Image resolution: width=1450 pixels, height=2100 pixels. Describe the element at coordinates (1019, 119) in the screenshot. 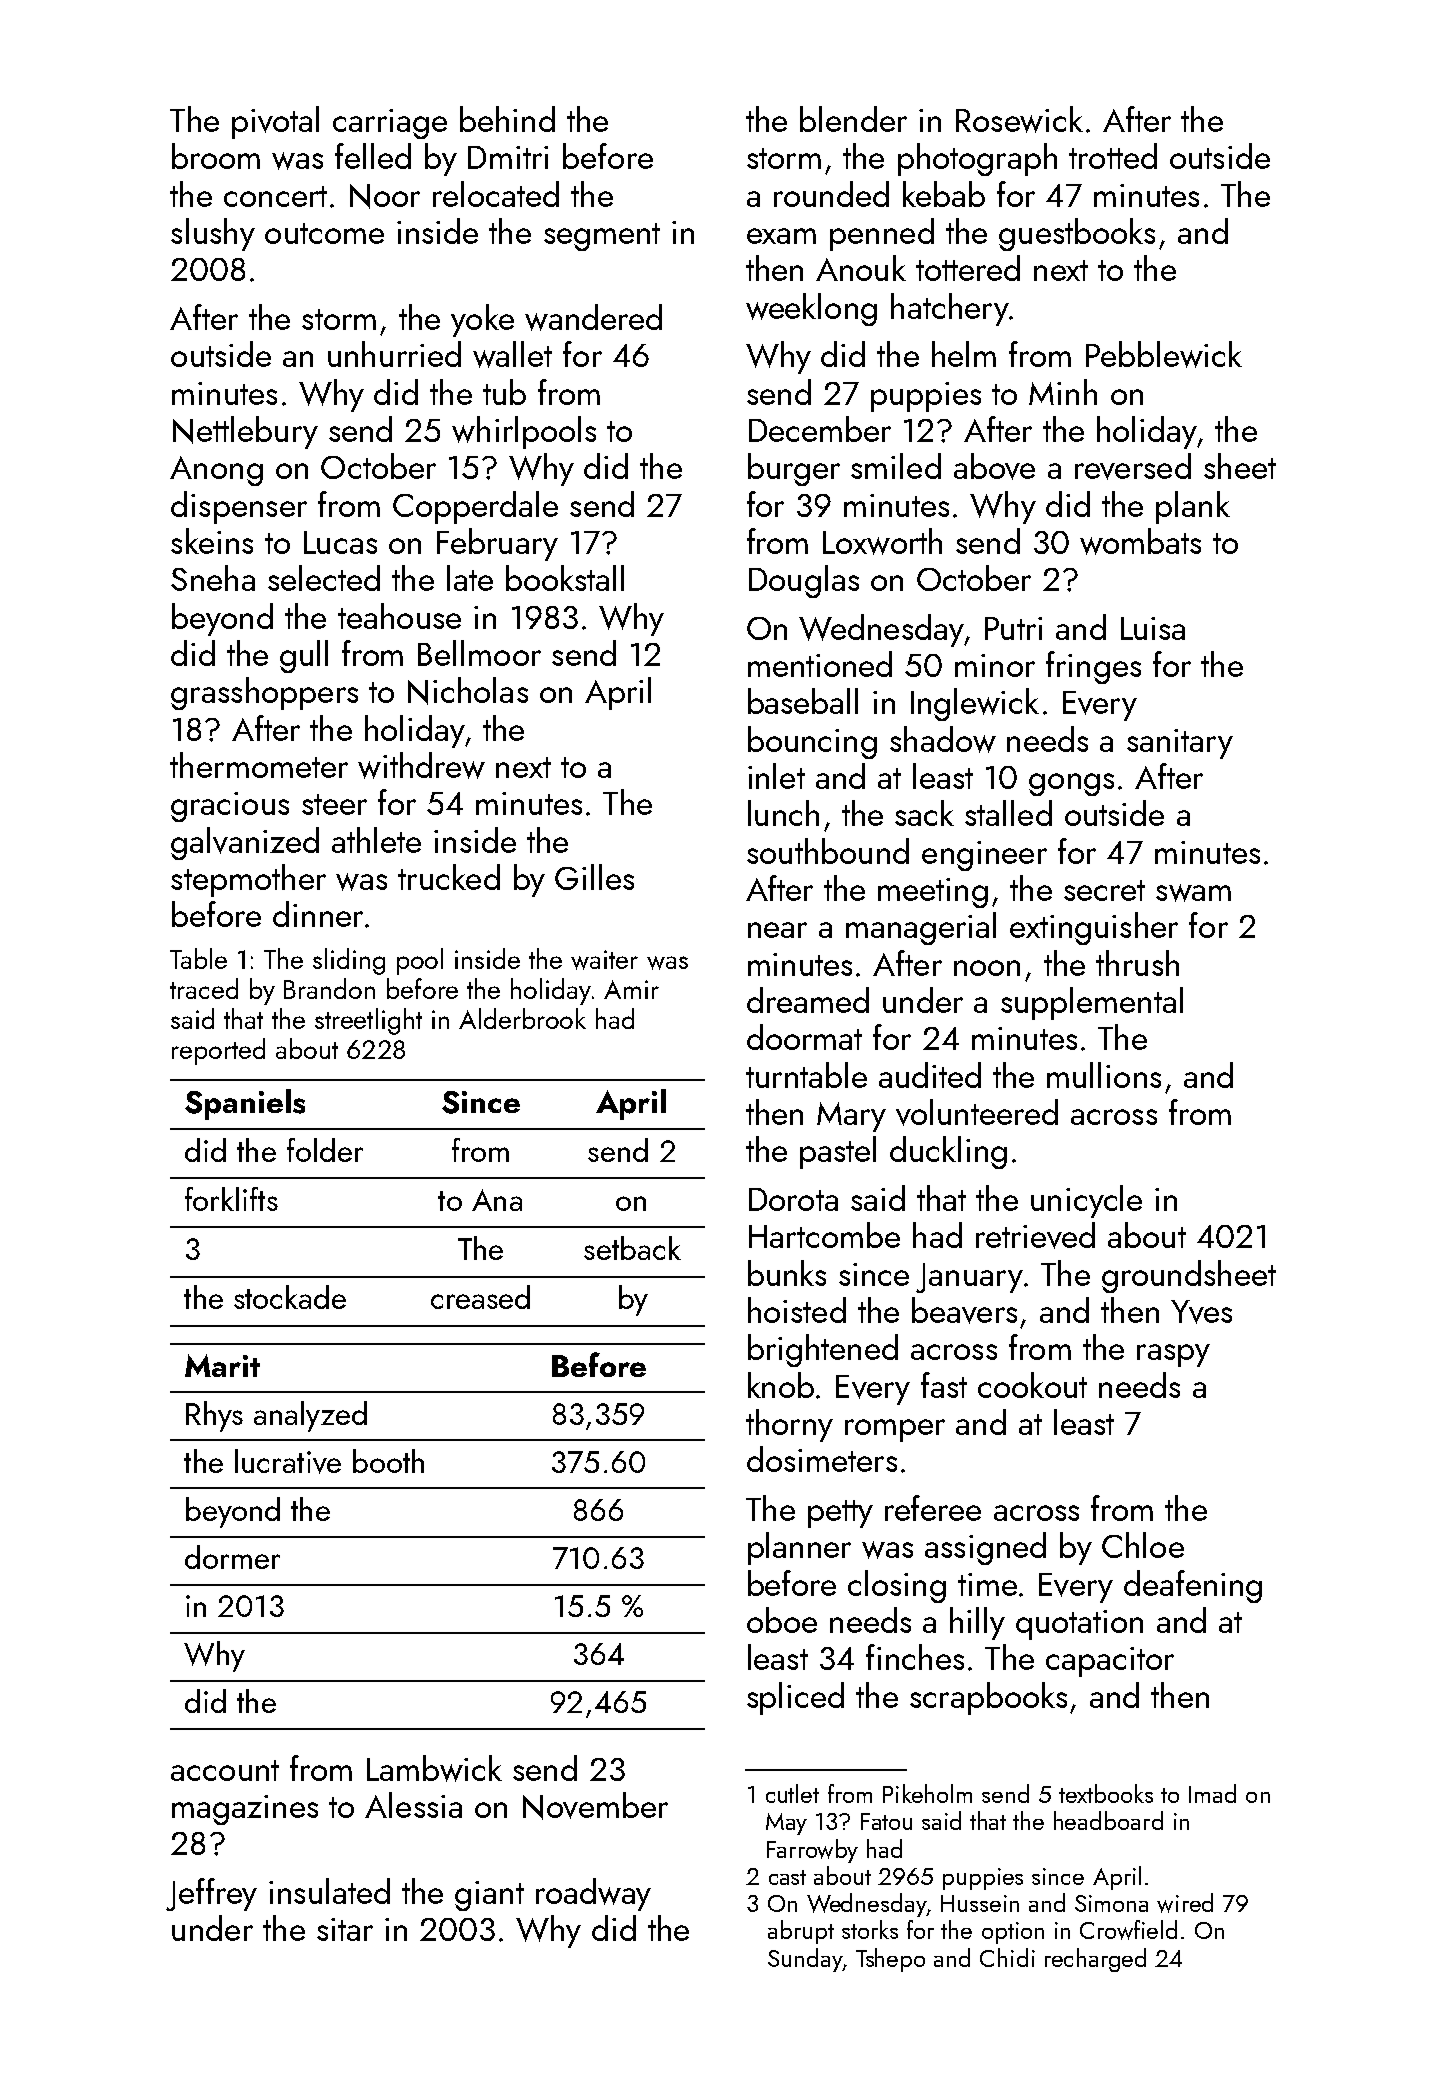

I see `Rosewick` at that location.
